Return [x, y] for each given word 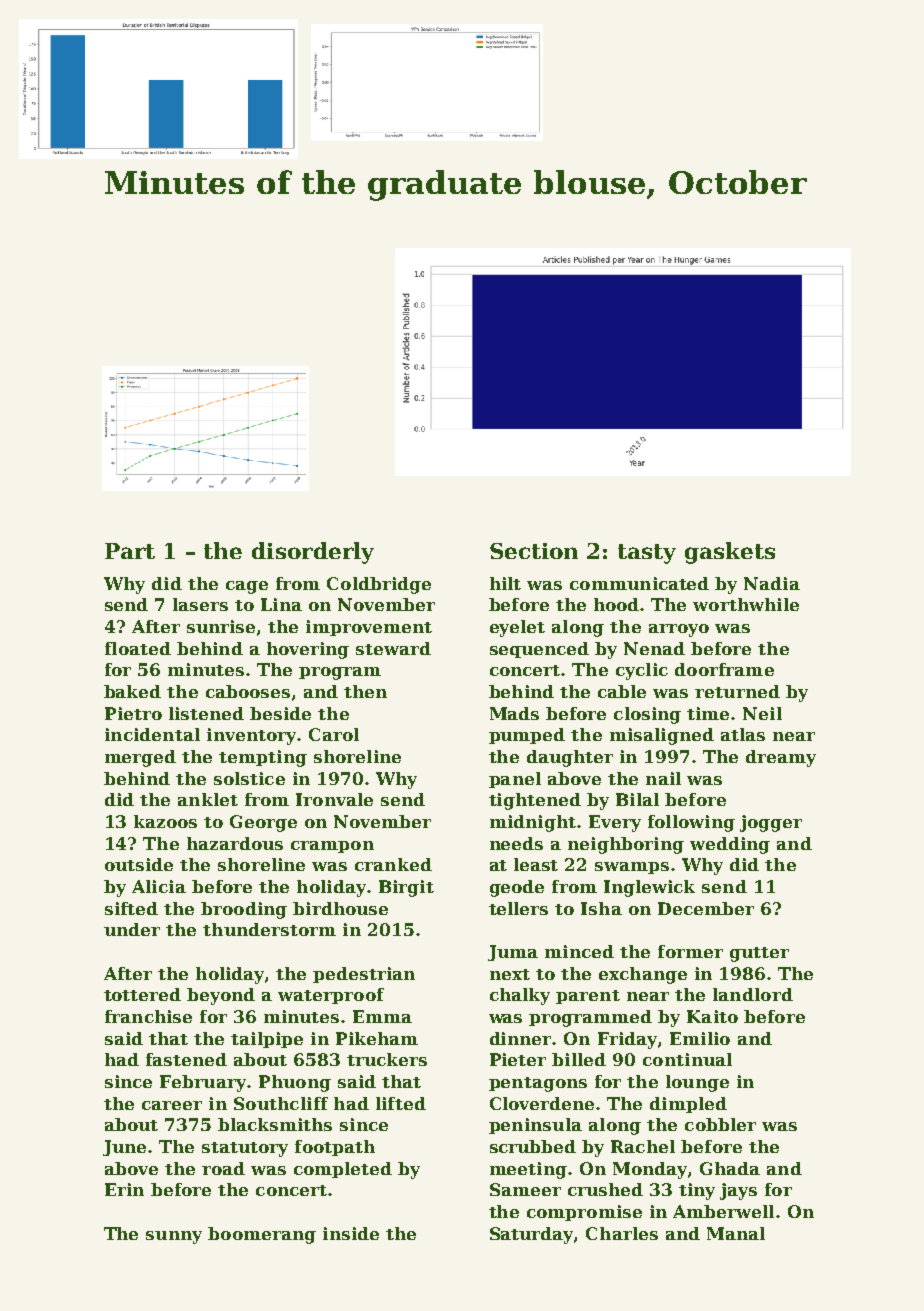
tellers [518, 908]
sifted [131, 908]
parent [588, 997]
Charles [622, 1233]
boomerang [262, 1235]
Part [130, 551]
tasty [647, 554]
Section [534, 551]
